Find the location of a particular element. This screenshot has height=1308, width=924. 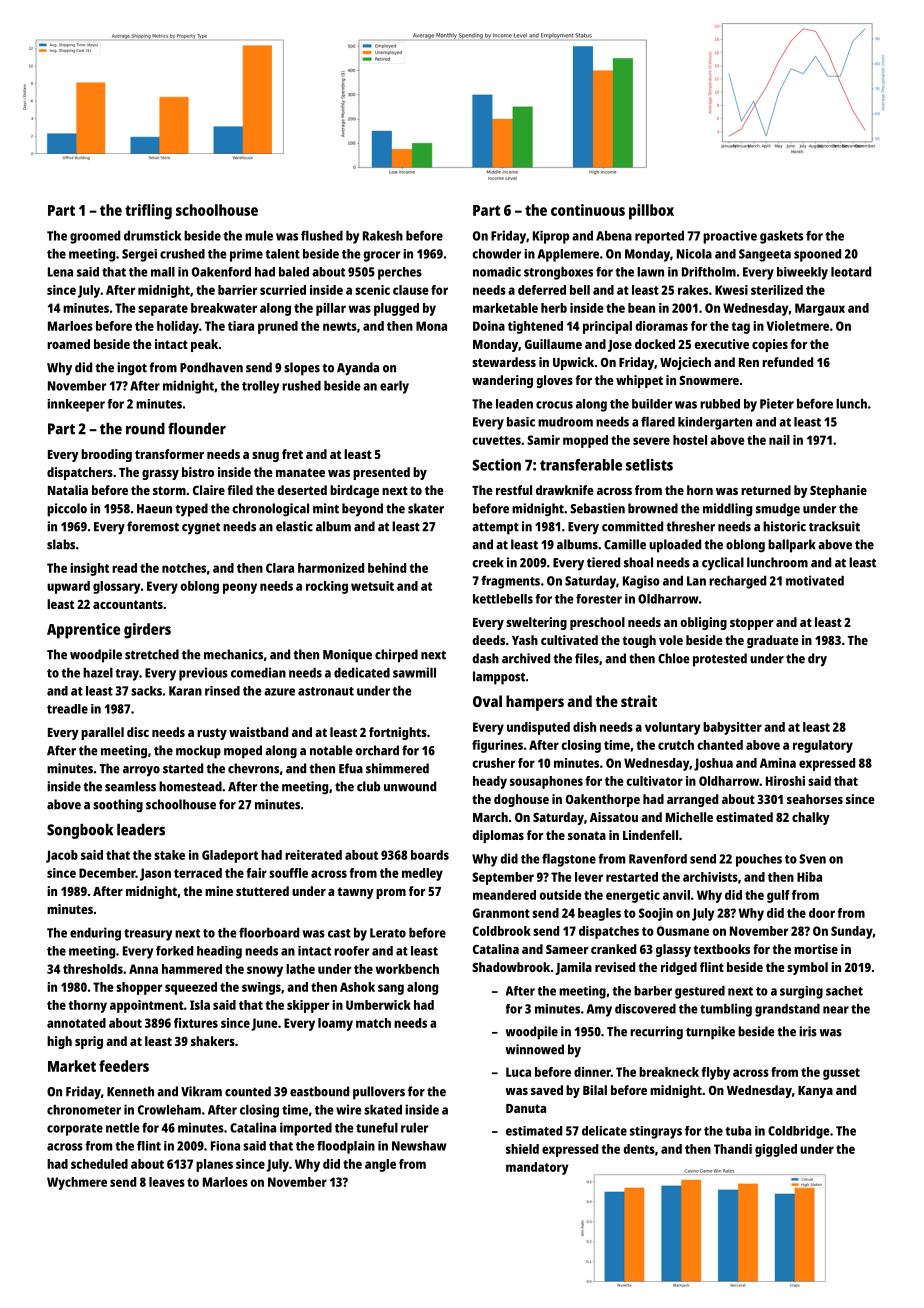

notches is located at coordinates (184, 568).
